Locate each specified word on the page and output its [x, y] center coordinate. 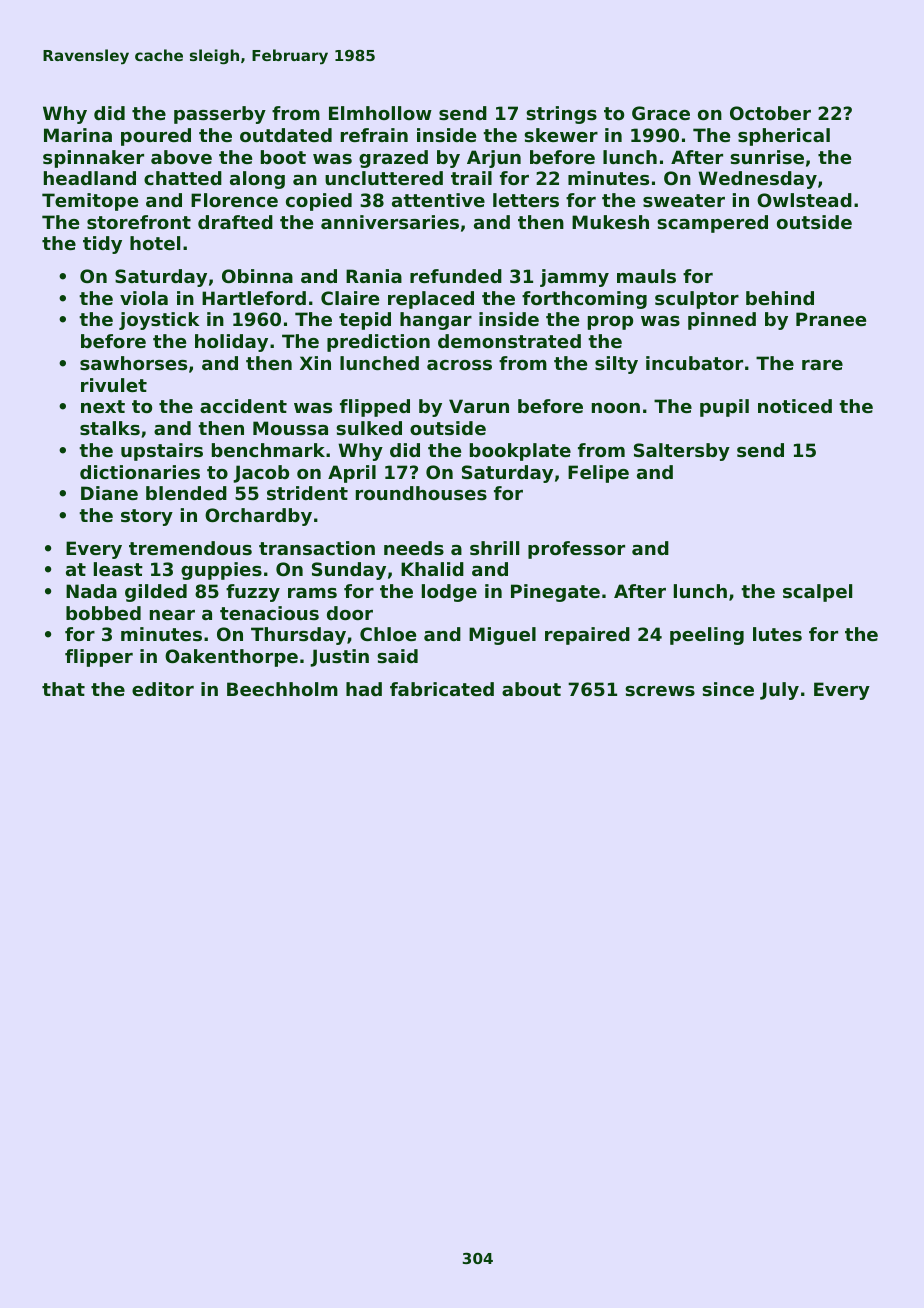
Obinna [257, 276]
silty [616, 365]
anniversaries [390, 222]
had [364, 689]
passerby [220, 115]
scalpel [817, 593]
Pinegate [555, 593]
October [770, 113]
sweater [684, 200]
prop [610, 323]
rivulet [114, 385]
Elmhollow [380, 113]
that [63, 689]
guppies [221, 571]
